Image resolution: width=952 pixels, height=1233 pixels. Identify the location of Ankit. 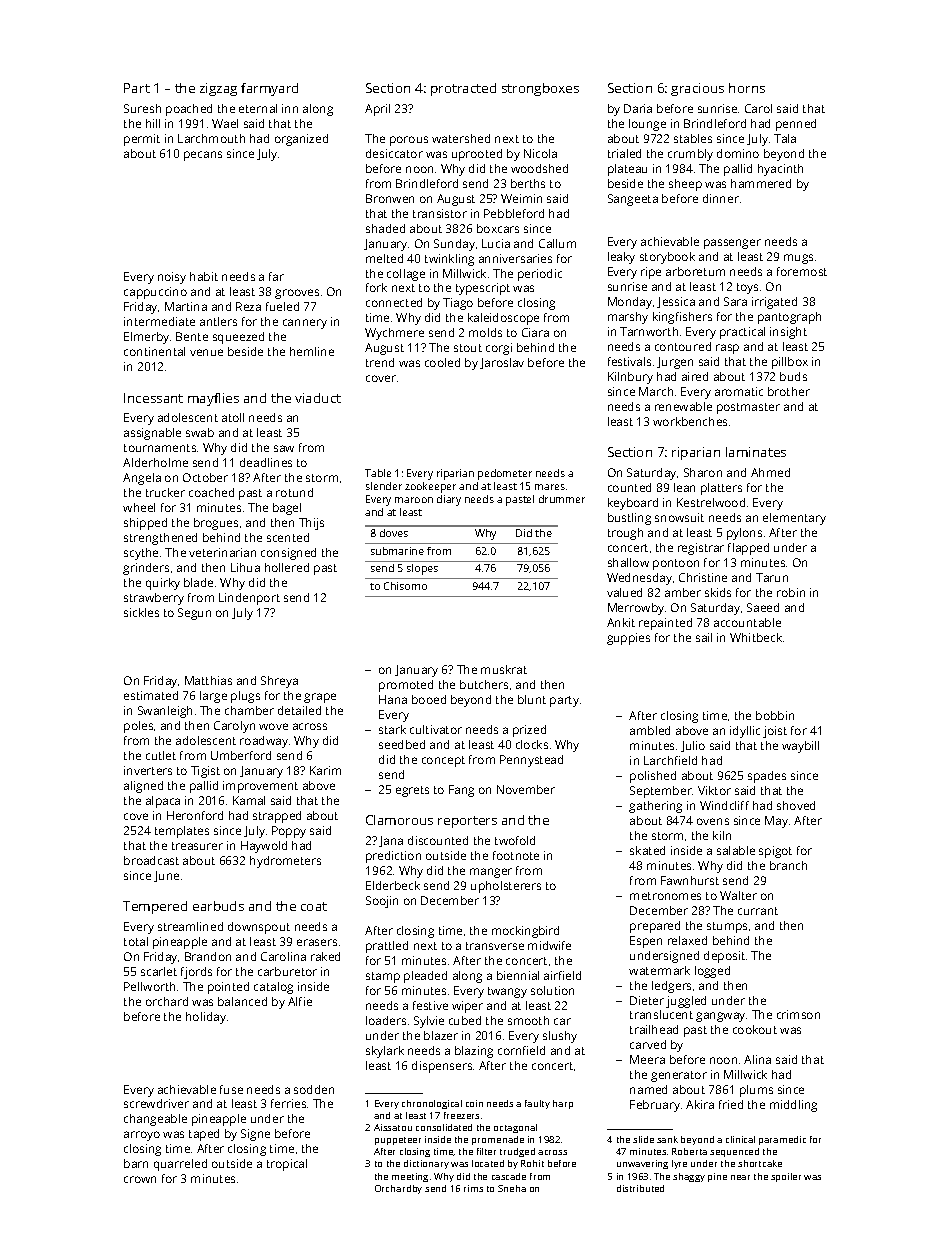
(621, 622).
